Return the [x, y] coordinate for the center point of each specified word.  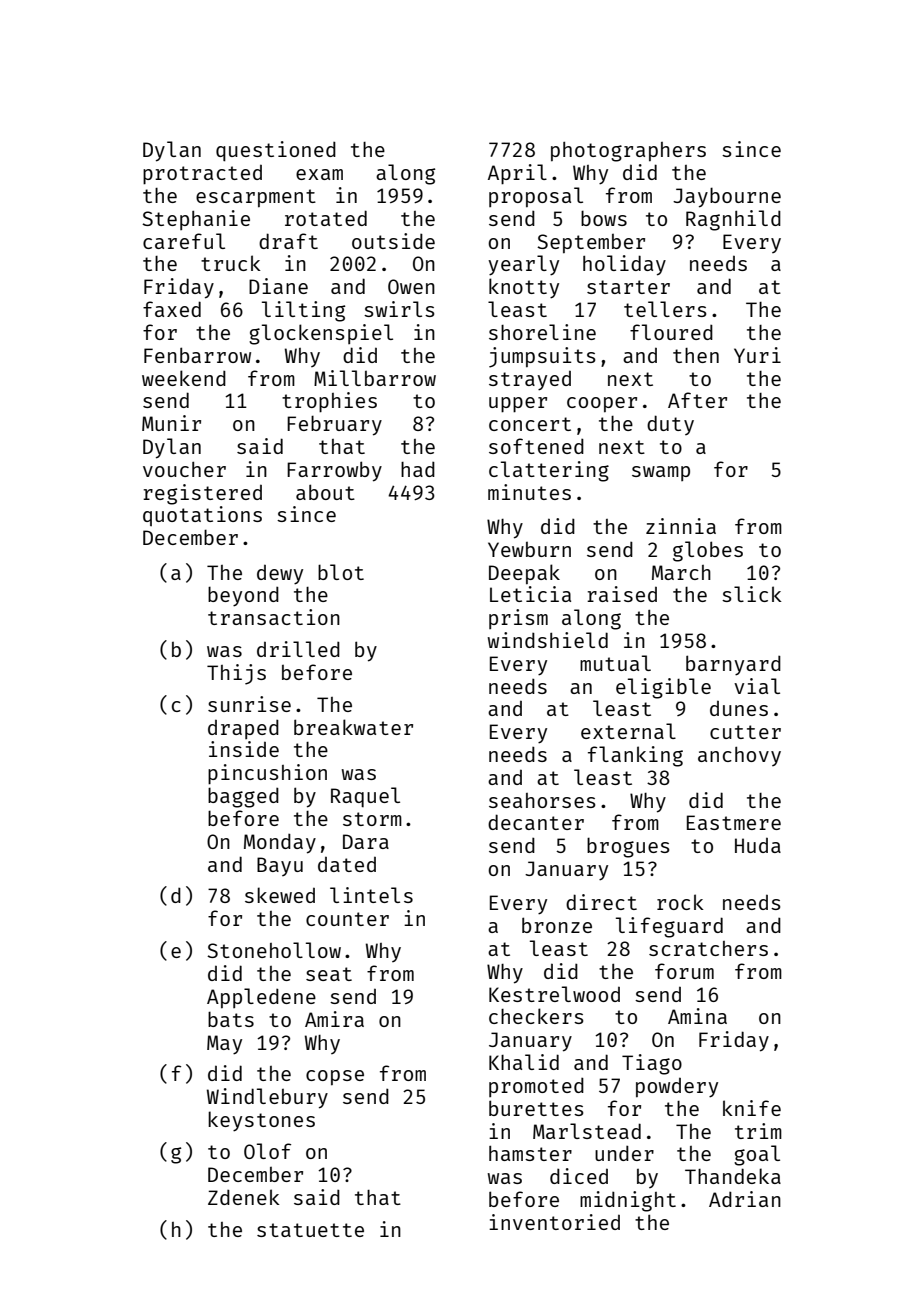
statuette [310, 1230]
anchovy [739, 756]
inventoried [554, 1222]
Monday [280, 844]
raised [622, 594]
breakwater [353, 727]
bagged [243, 797]
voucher [184, 469]
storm [372, 819]
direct [601, 902]
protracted [202, 174]
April [517, 174]
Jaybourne [727, 197]
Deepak [524, 574]
